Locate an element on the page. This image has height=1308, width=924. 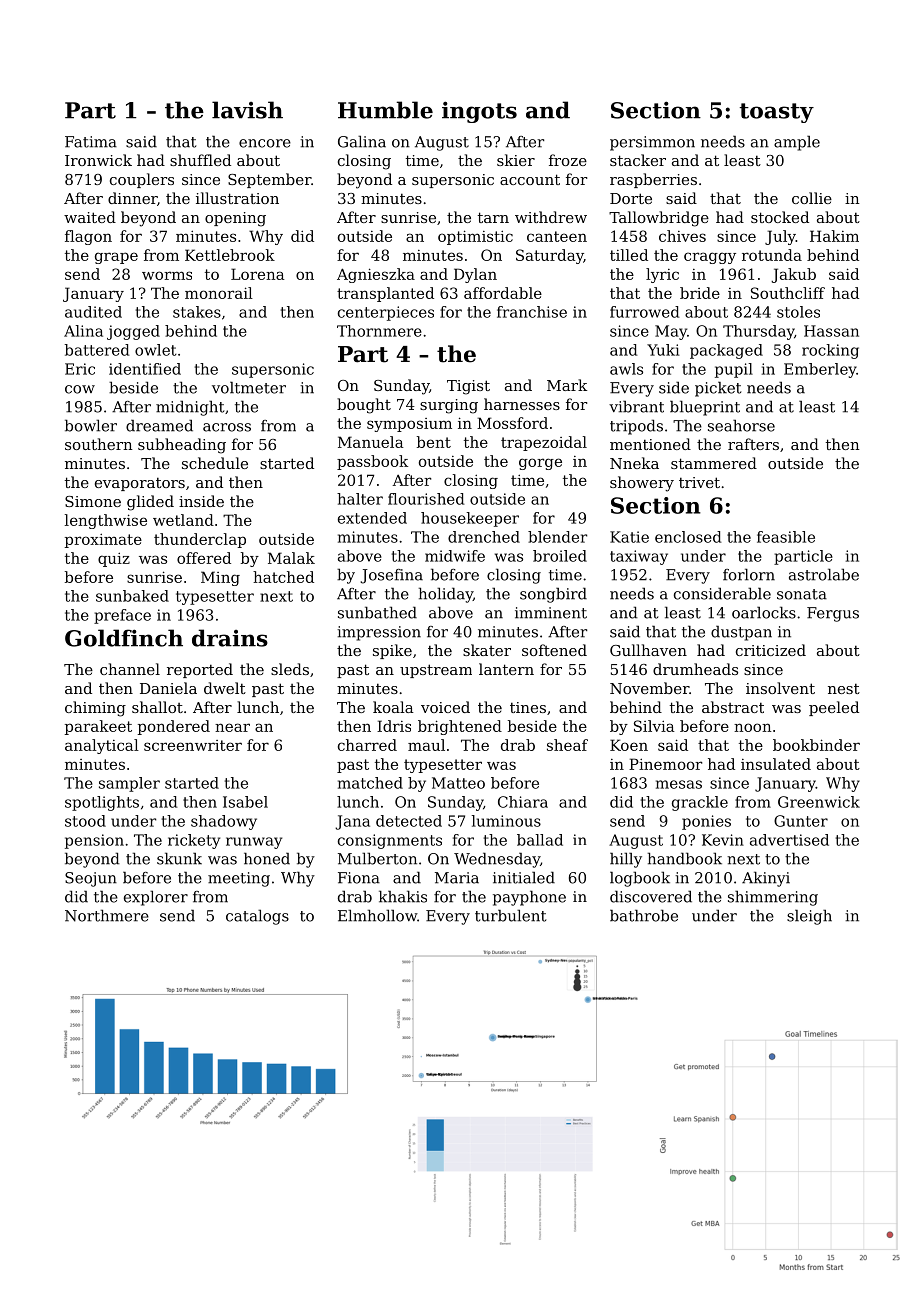
toasty is located at coordinates (777, 113).
